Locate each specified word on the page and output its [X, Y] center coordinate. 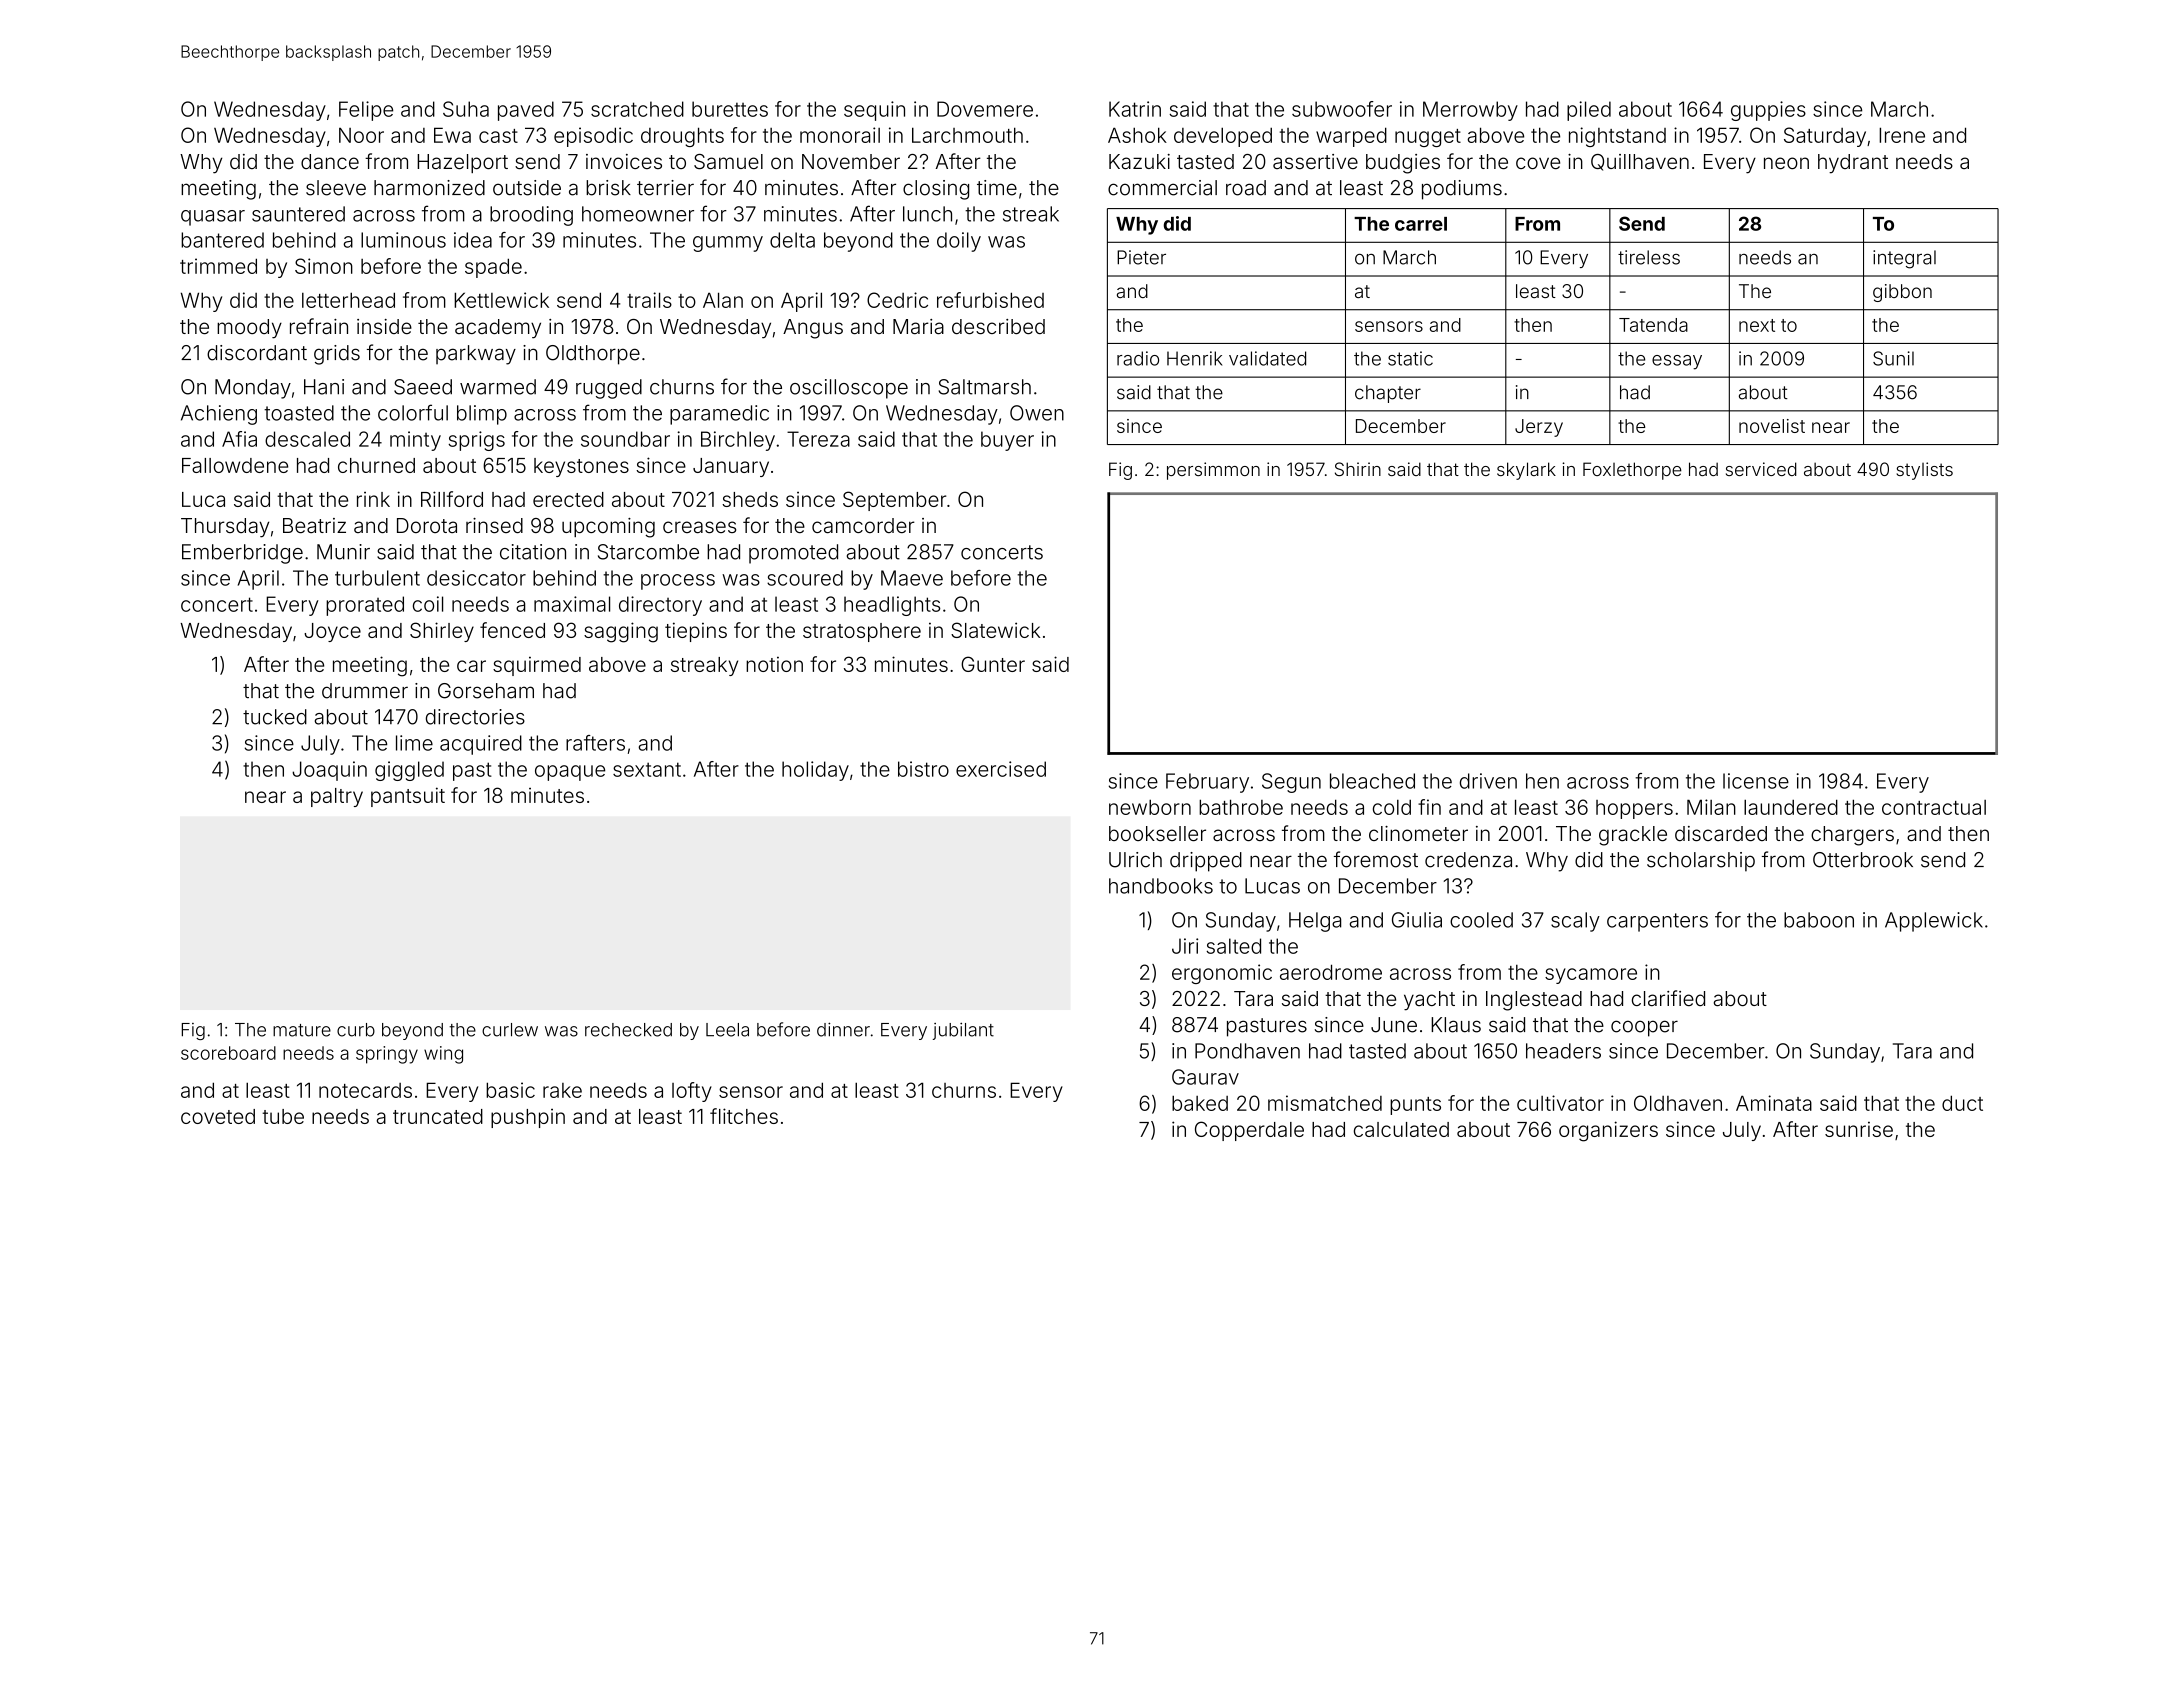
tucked [275, 717]
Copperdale [1249, 1131]
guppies [1768, 111]
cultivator [1560, 1103]
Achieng [219, 415]
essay [1677, 362]
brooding [531, 216]
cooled [1481, 920]
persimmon [1213, 471]
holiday [815, 771]
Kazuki [1139, 161]
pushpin [528, 1118]
